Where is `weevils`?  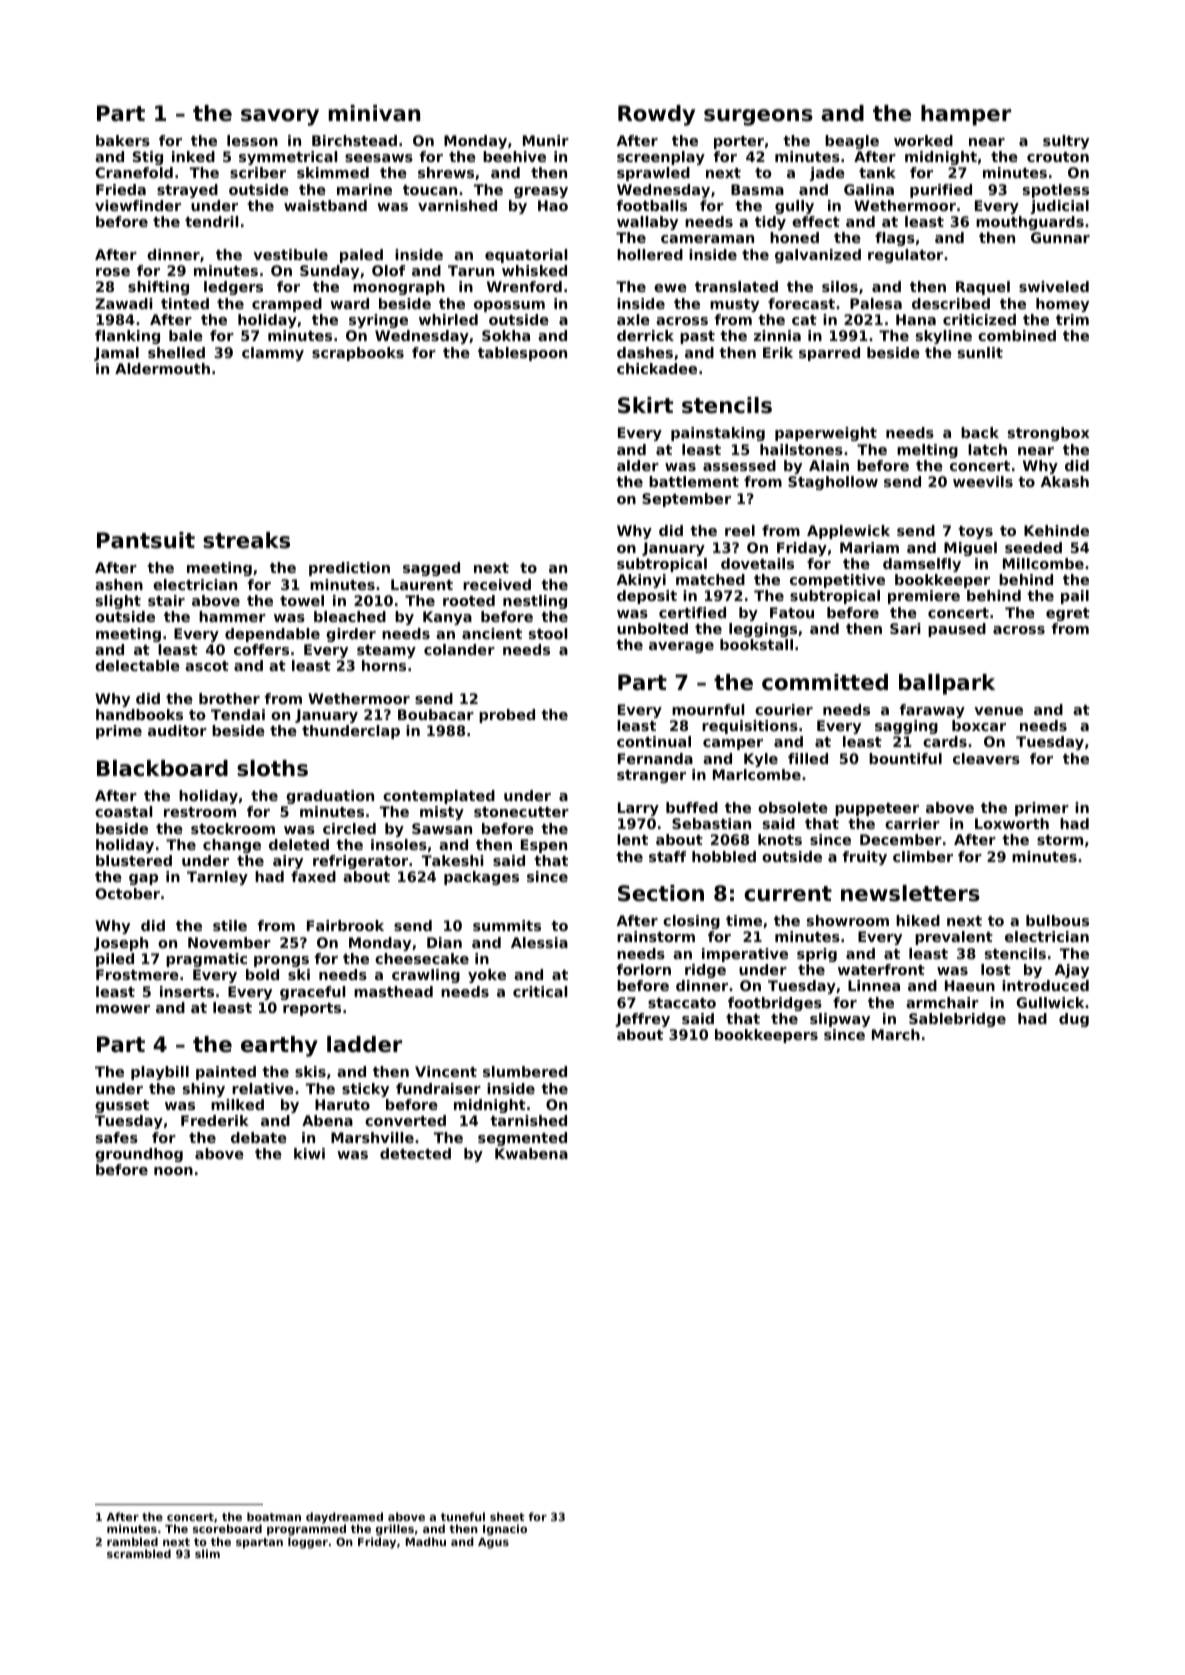 weevils is located at coordinates (983, 481).
